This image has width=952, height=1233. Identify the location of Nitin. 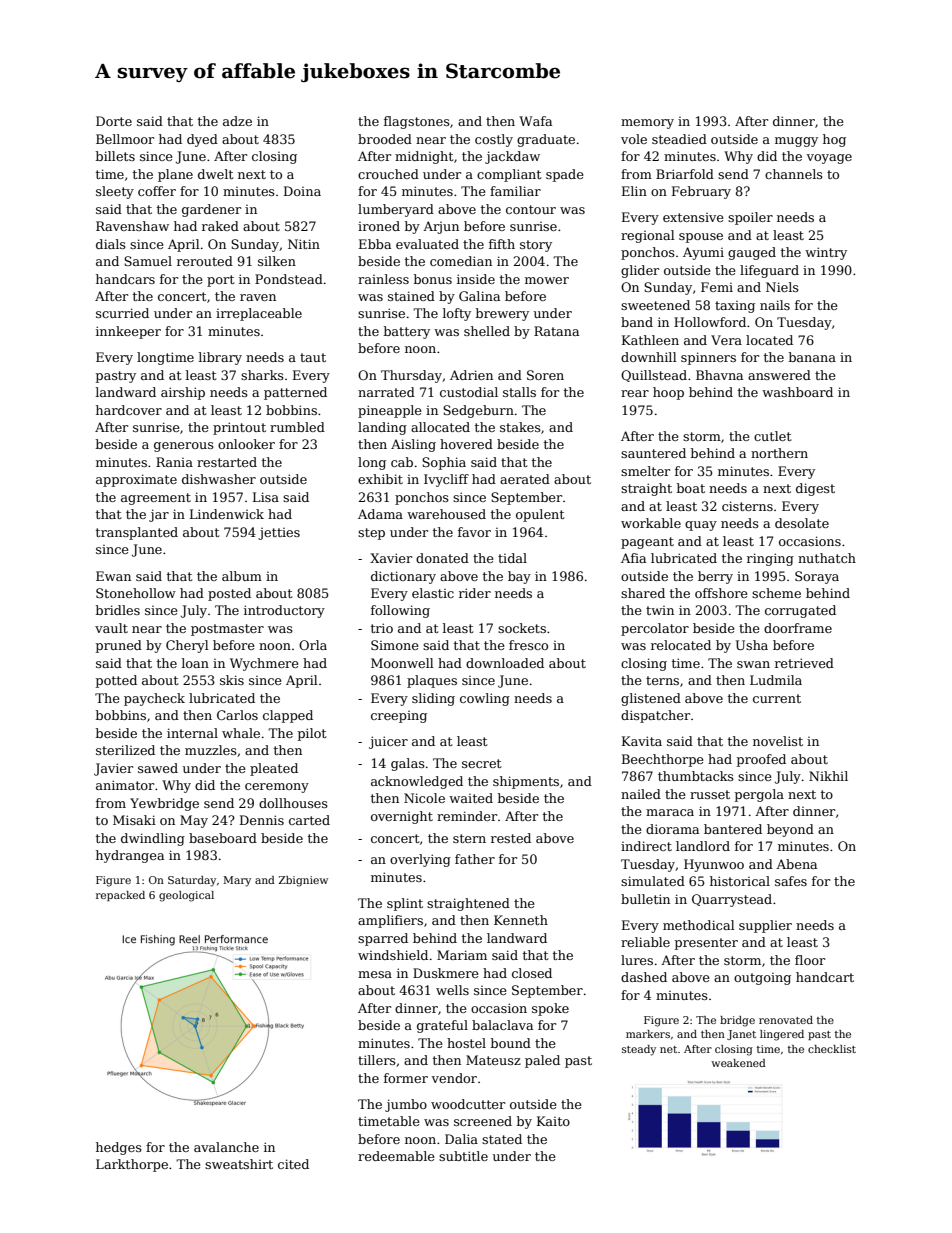
(304, 244).
